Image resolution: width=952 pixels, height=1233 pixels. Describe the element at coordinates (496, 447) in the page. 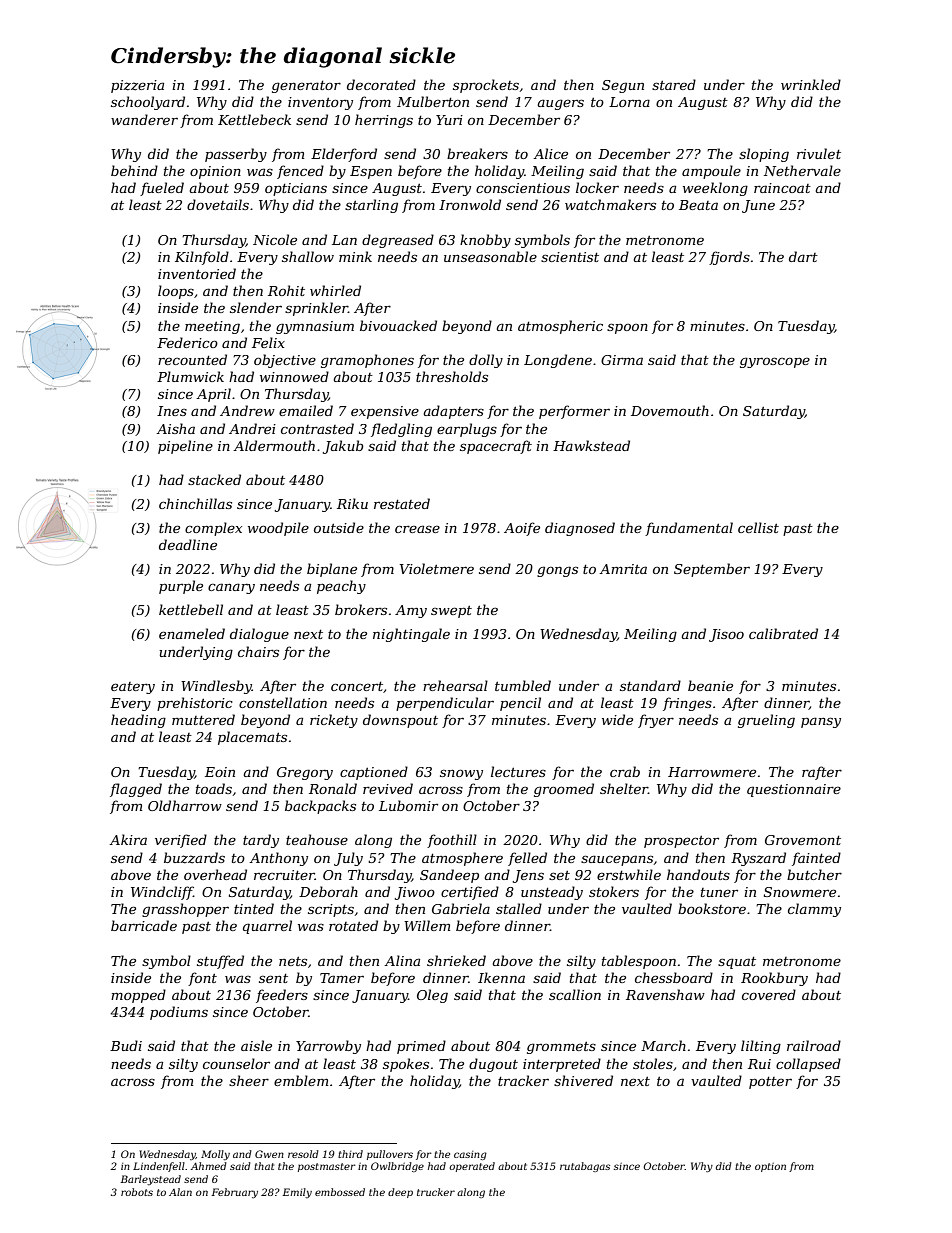

I see `spacecraft` at that location.
